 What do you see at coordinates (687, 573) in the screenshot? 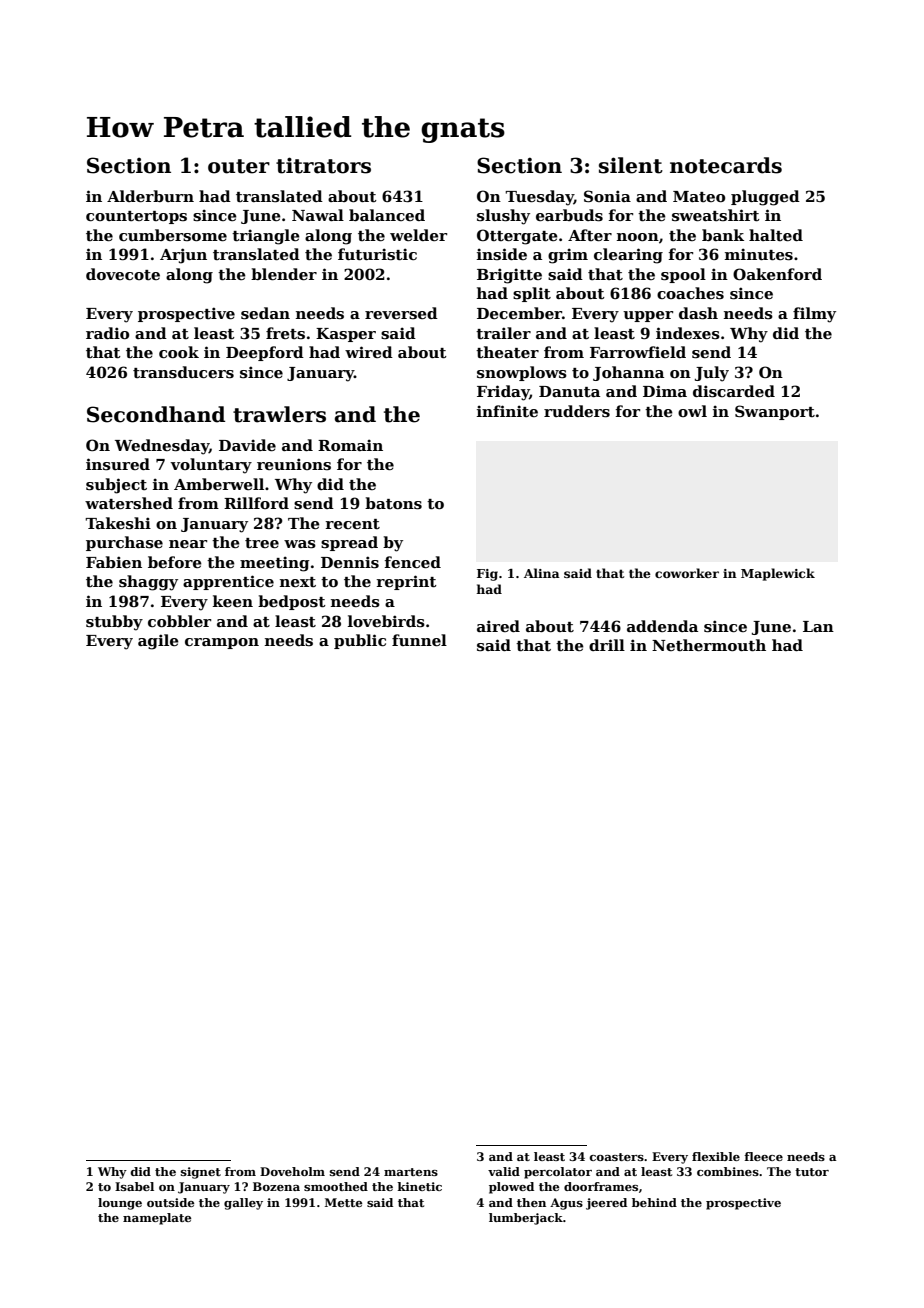
I see `coworker` at bounding box center [687, 573].
